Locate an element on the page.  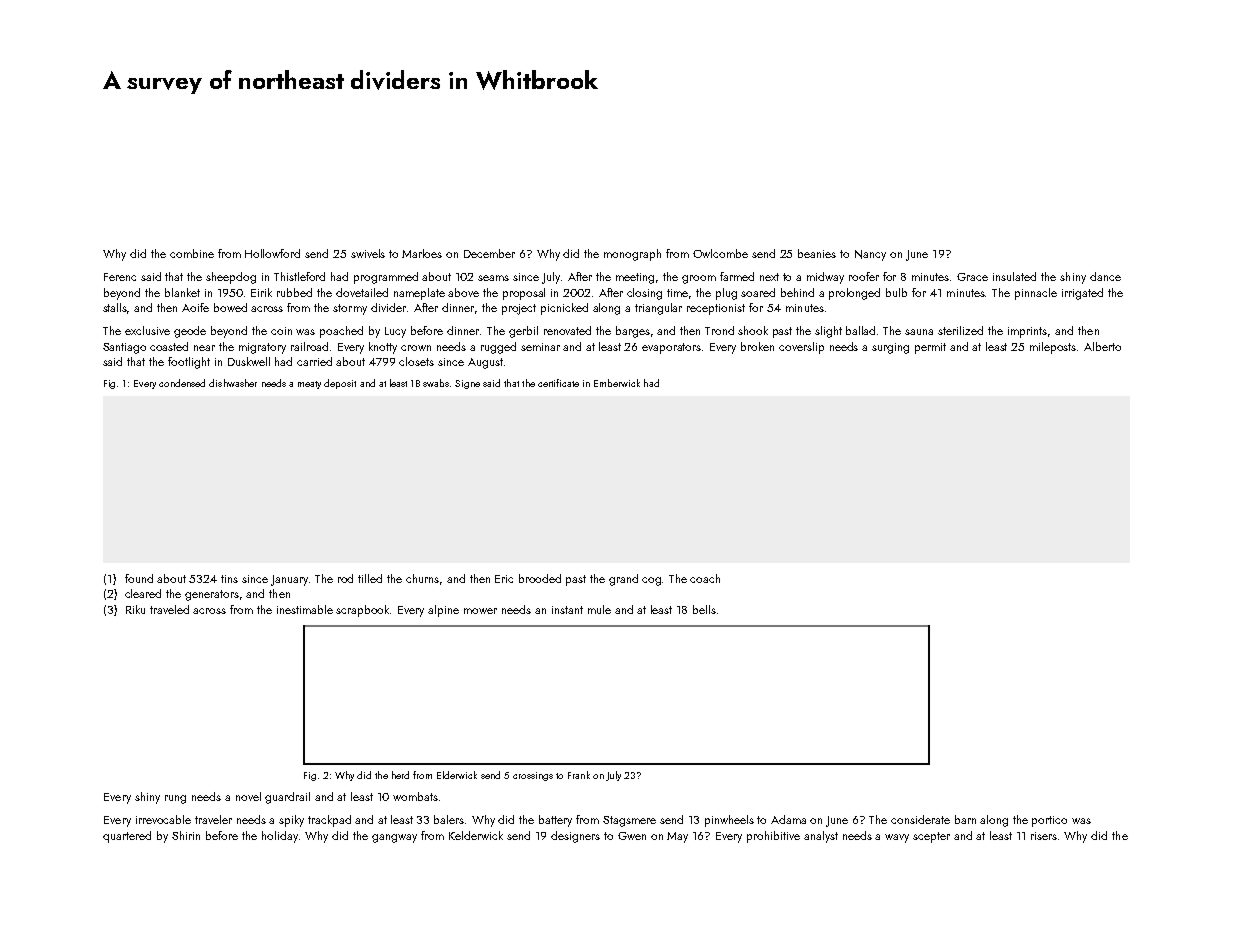
trackpad is located at coordinates (329, 821).
